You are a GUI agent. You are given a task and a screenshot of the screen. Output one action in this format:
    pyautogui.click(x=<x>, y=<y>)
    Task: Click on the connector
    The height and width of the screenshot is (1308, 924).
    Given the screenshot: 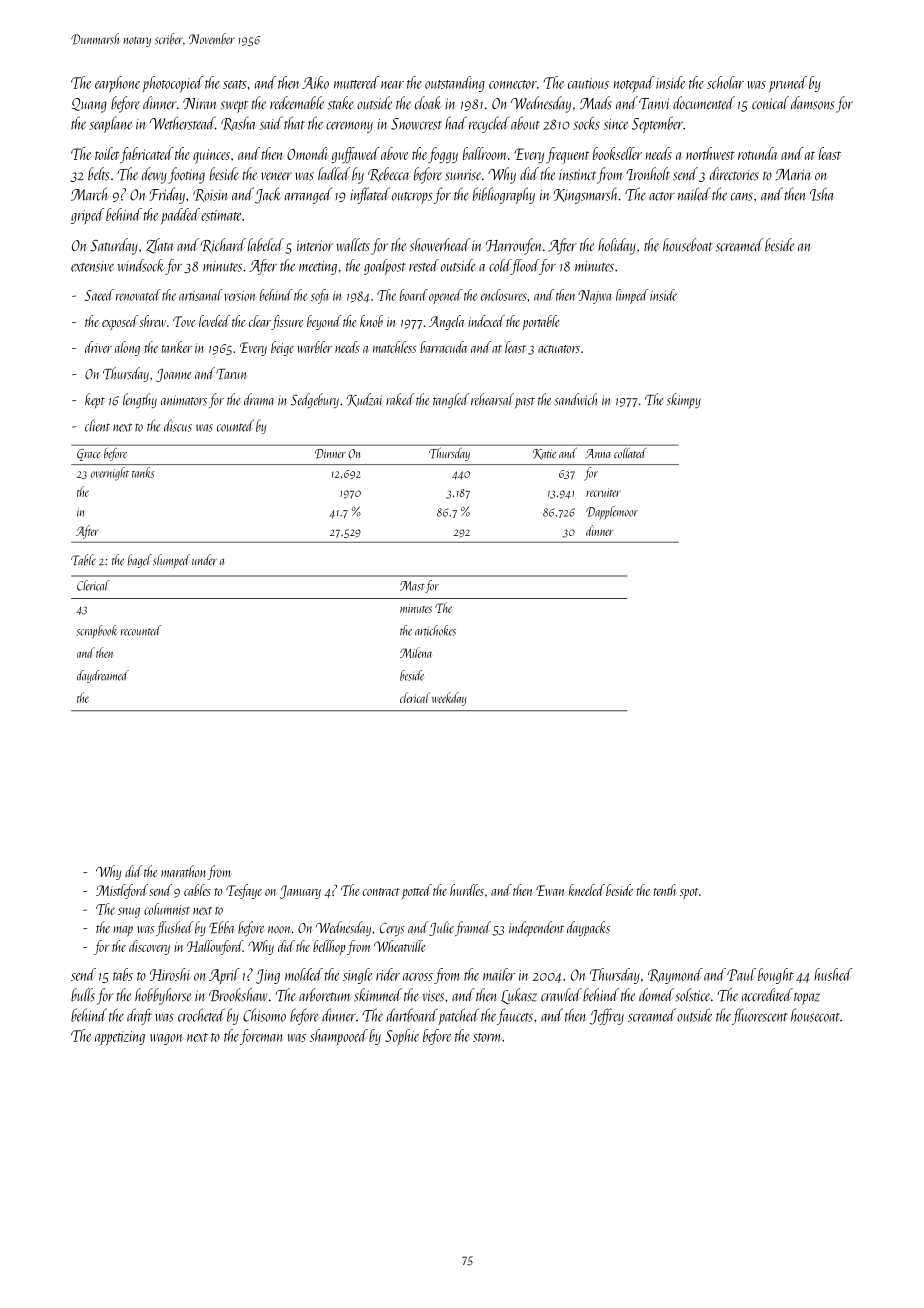 What is the action you would take?
    pyautogui.click(x=513, y=84)
